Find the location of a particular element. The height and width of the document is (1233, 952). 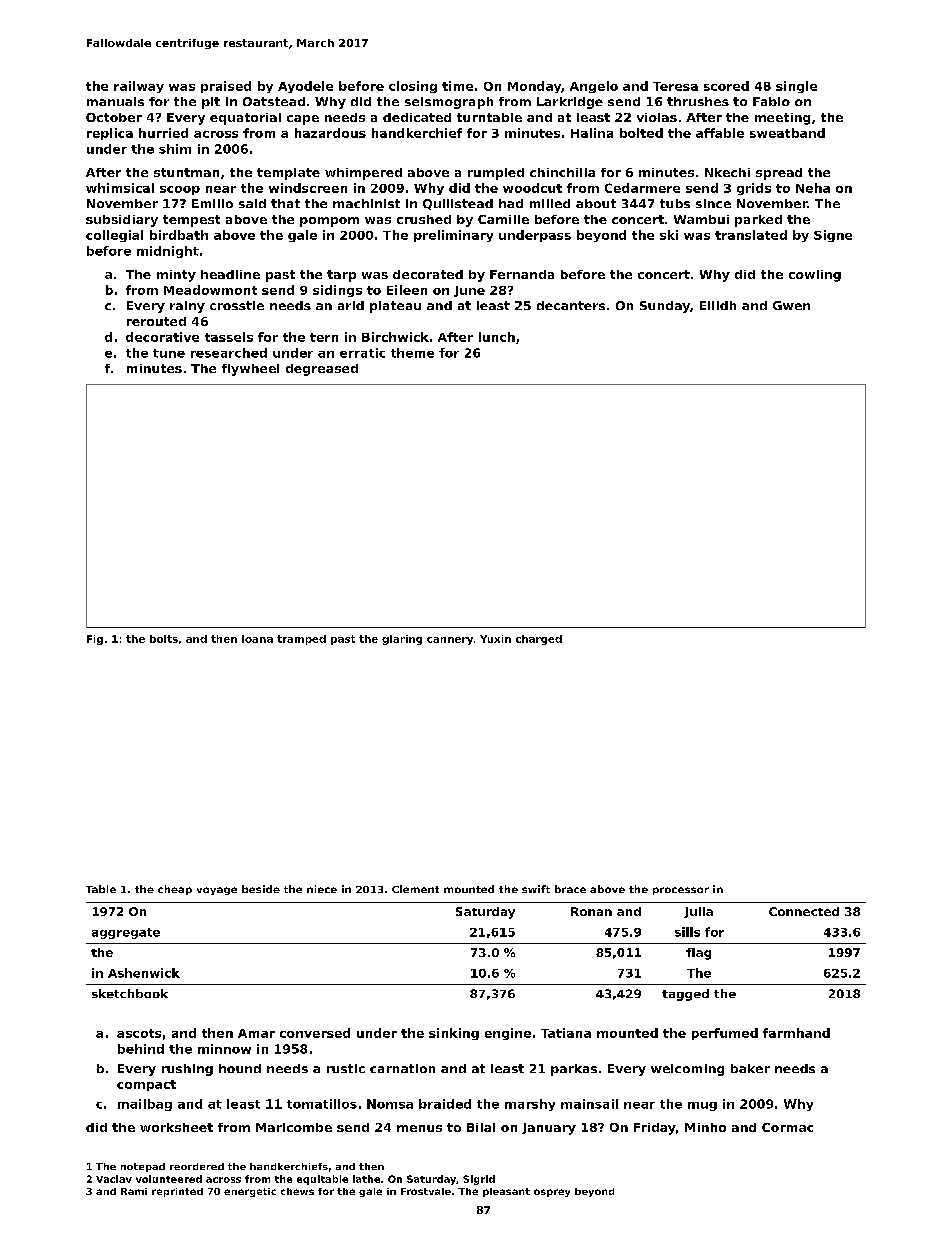

Teresa is located at coordinates (675, 86).
